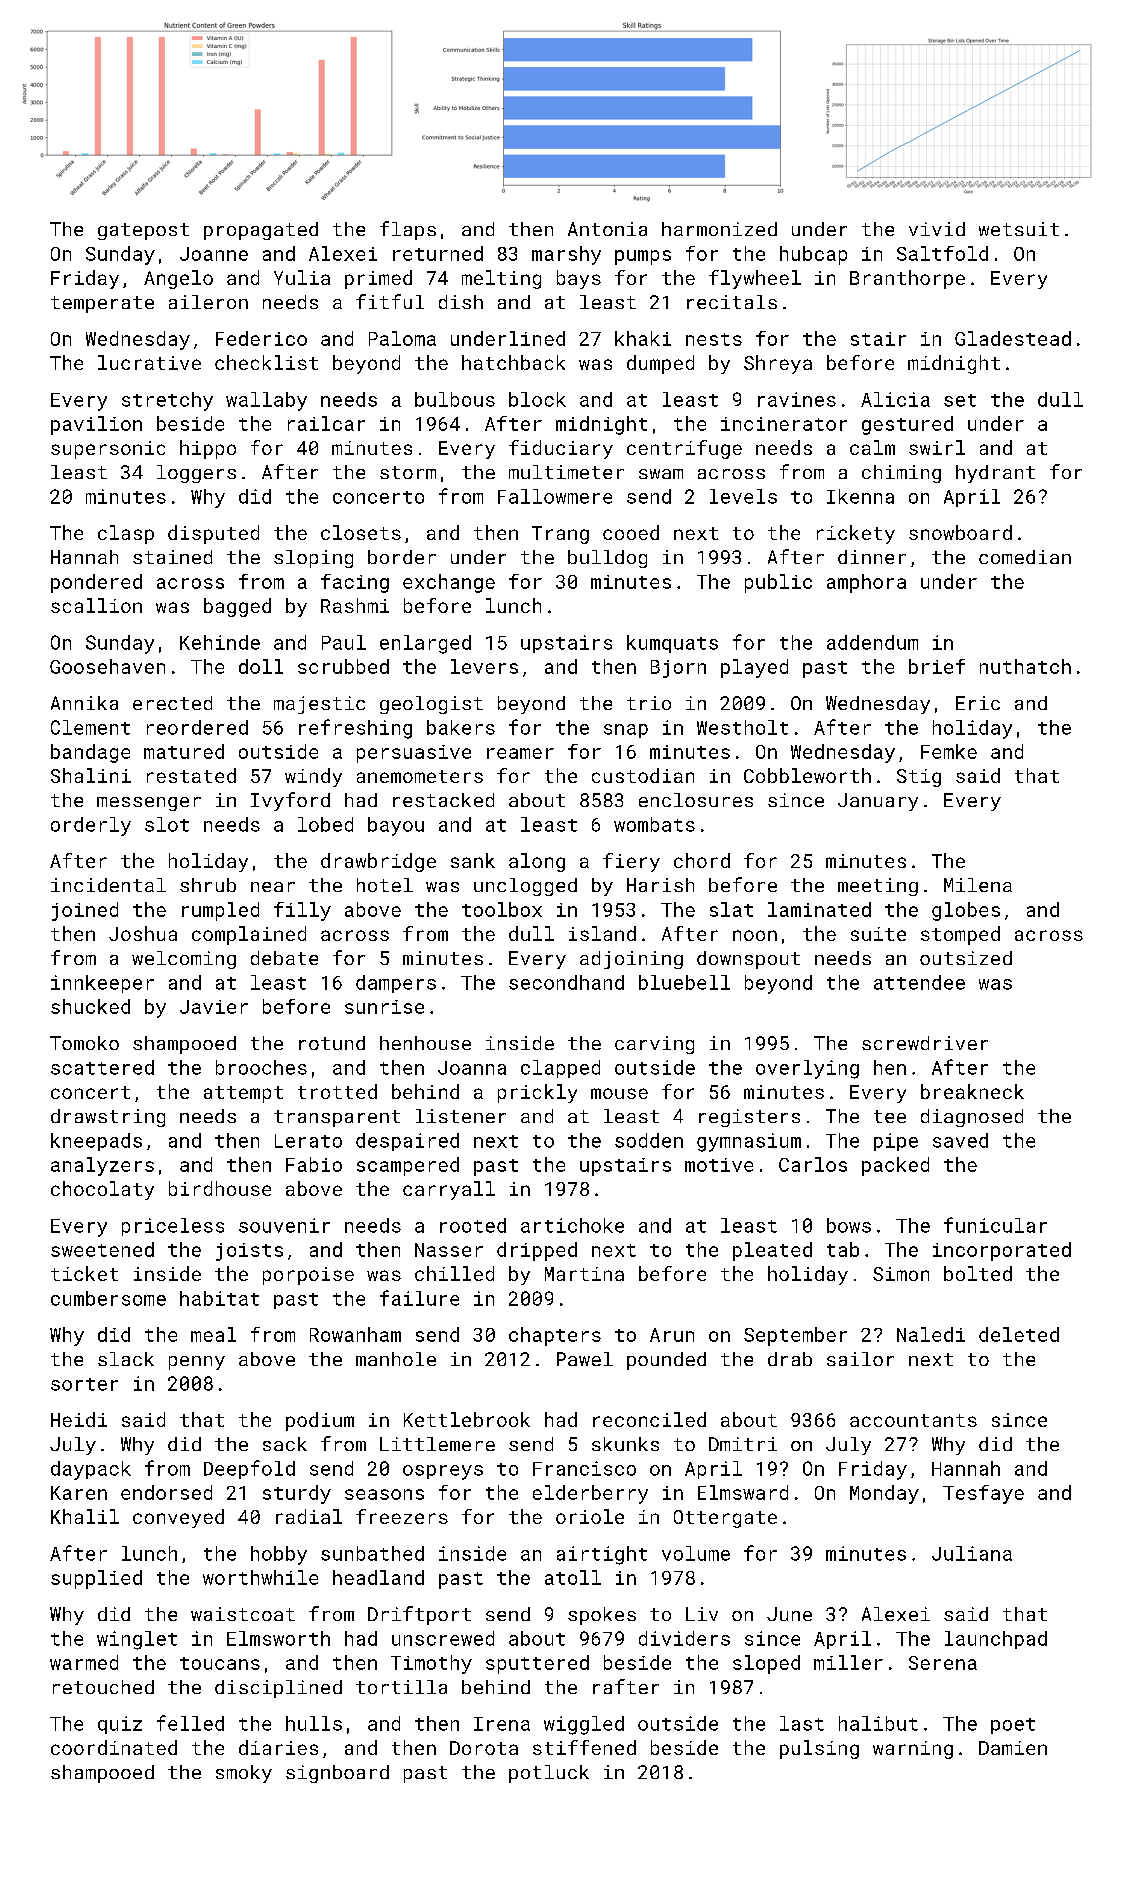  What do you see at coordinates (937, 229) in the page?
I see `vivid` at bounding box center [937, 229].
